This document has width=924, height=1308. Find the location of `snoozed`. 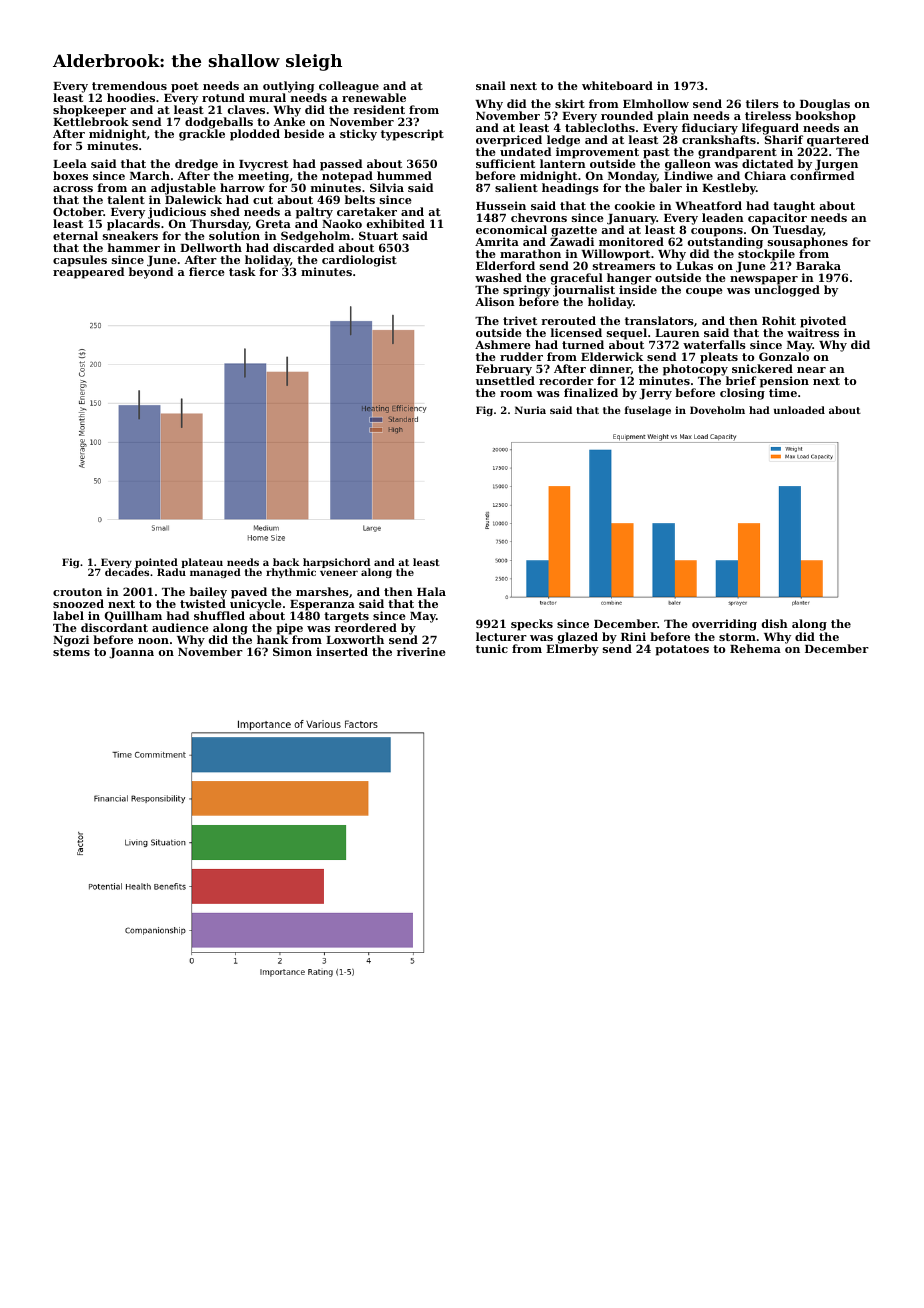

snoozed is located at coordinates (78, 603).
